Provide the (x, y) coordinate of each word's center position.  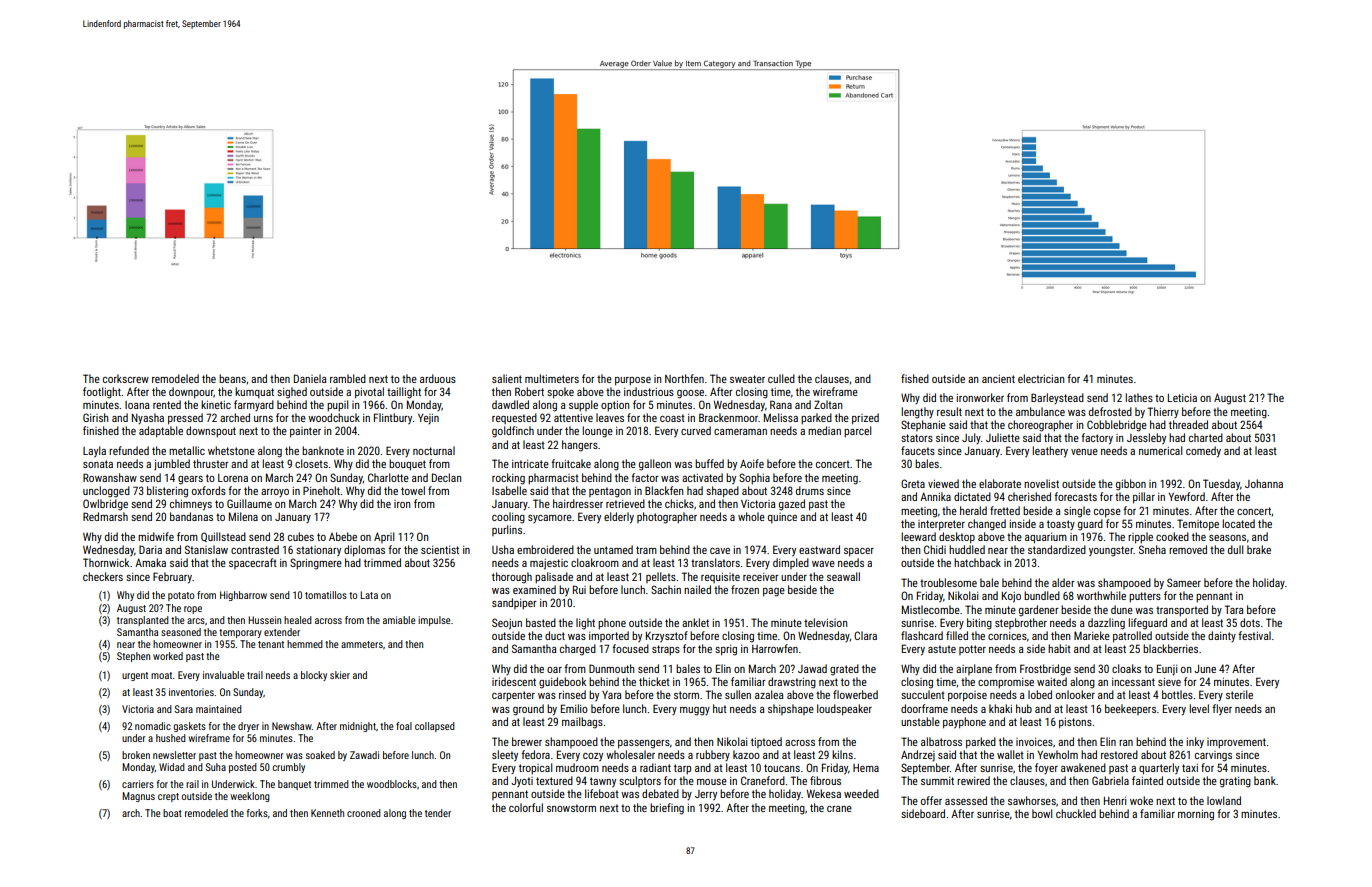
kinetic (216, 404)
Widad (172, 767)
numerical (1160, 450)
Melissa (781, 417)
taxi (1190, 768)
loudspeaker (844, 710)
